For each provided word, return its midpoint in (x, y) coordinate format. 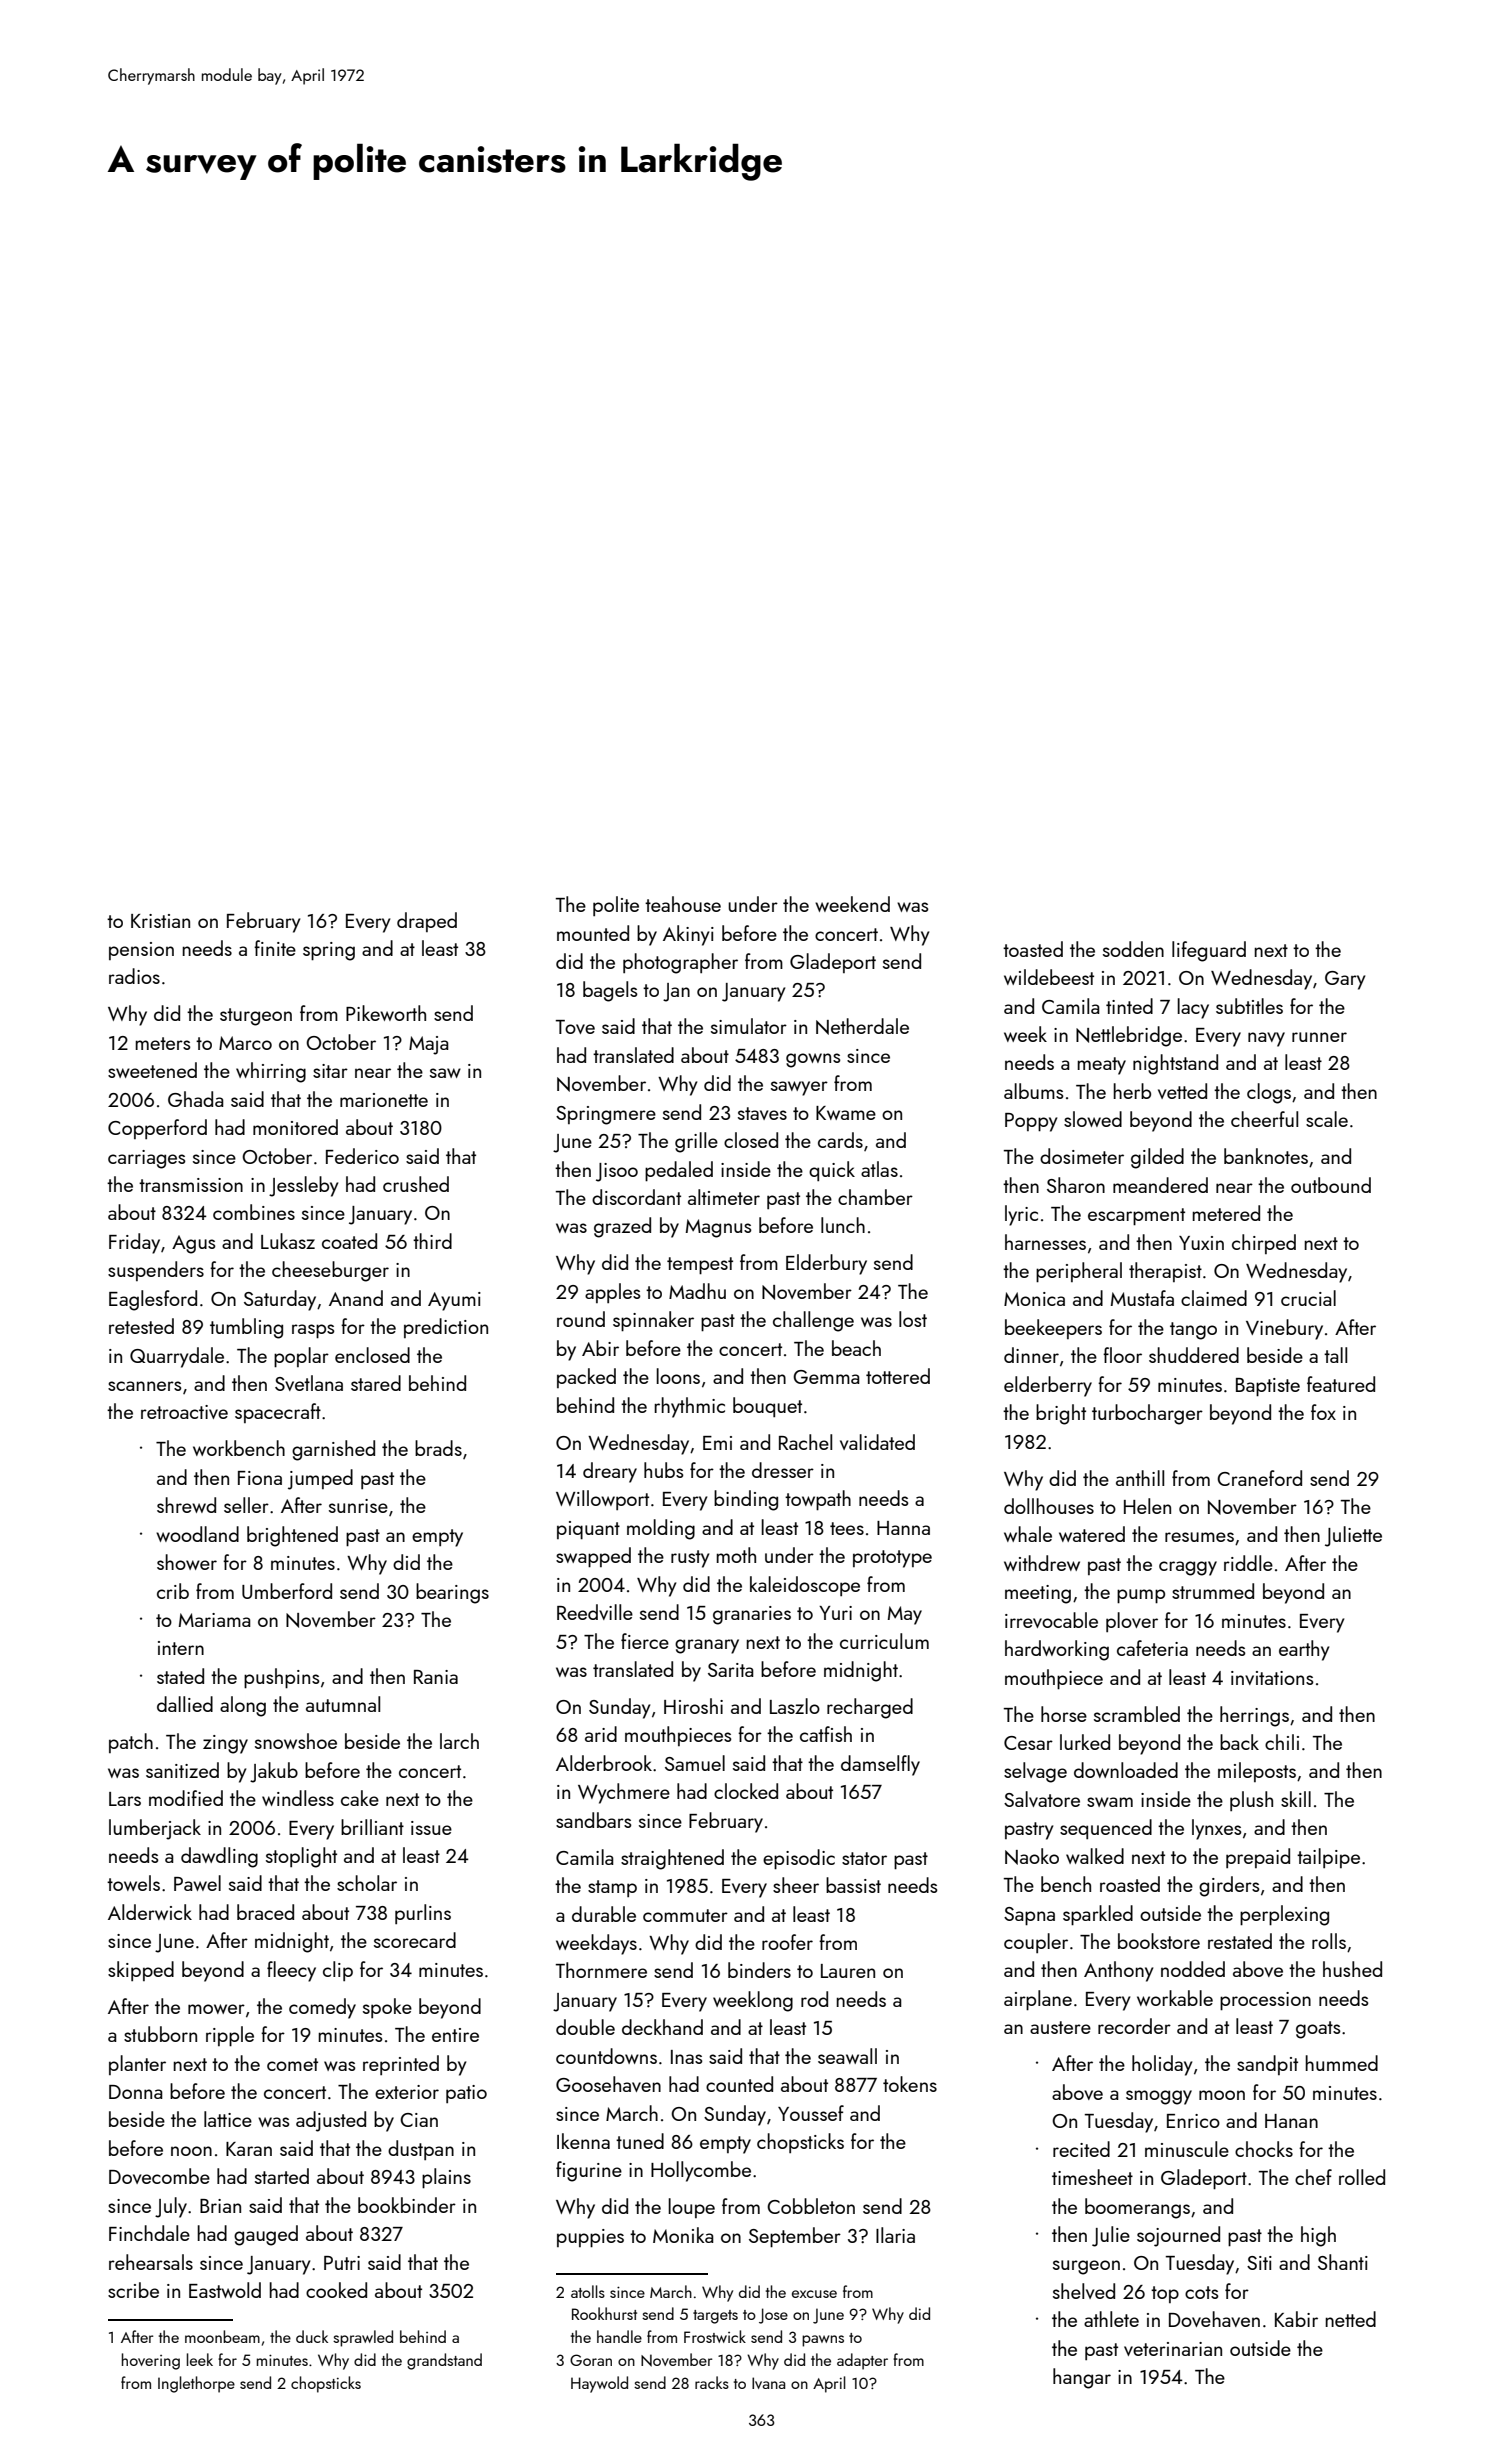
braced (265, 1912)
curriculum (884, 1641)
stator (864, 1858)
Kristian (160, 921)
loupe (691, 2208)
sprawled (363, 2338)
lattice (228, 2119)
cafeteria (1152, 1648)
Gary (1345, 980)
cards (840, 1140)
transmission (191, 1185)
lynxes (1217, 1829)
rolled (1362, 2177)
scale (1327, 1119)
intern (181, 1648)
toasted (1033, 949)
